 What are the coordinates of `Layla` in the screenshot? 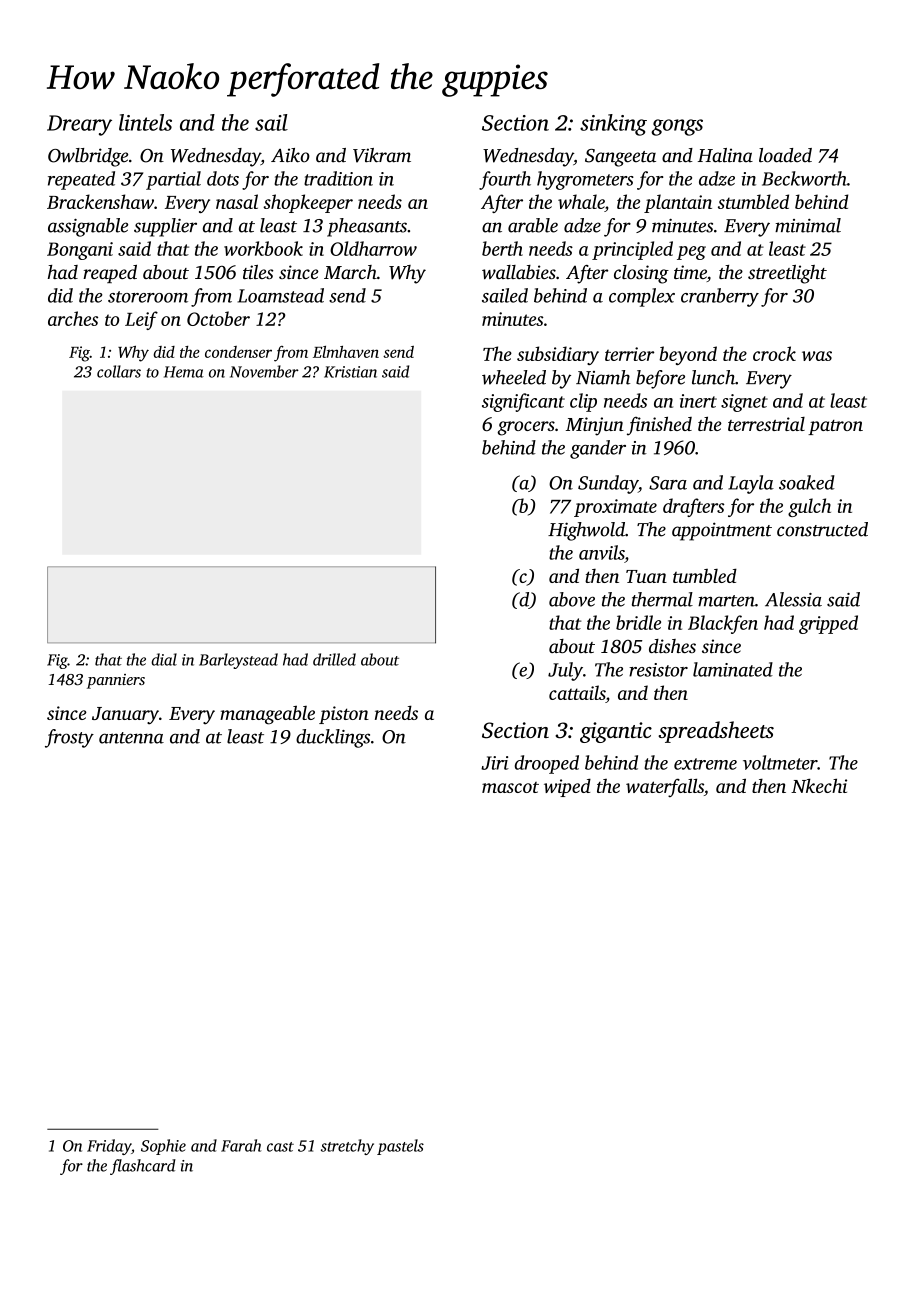 It's located at (751, 484).
